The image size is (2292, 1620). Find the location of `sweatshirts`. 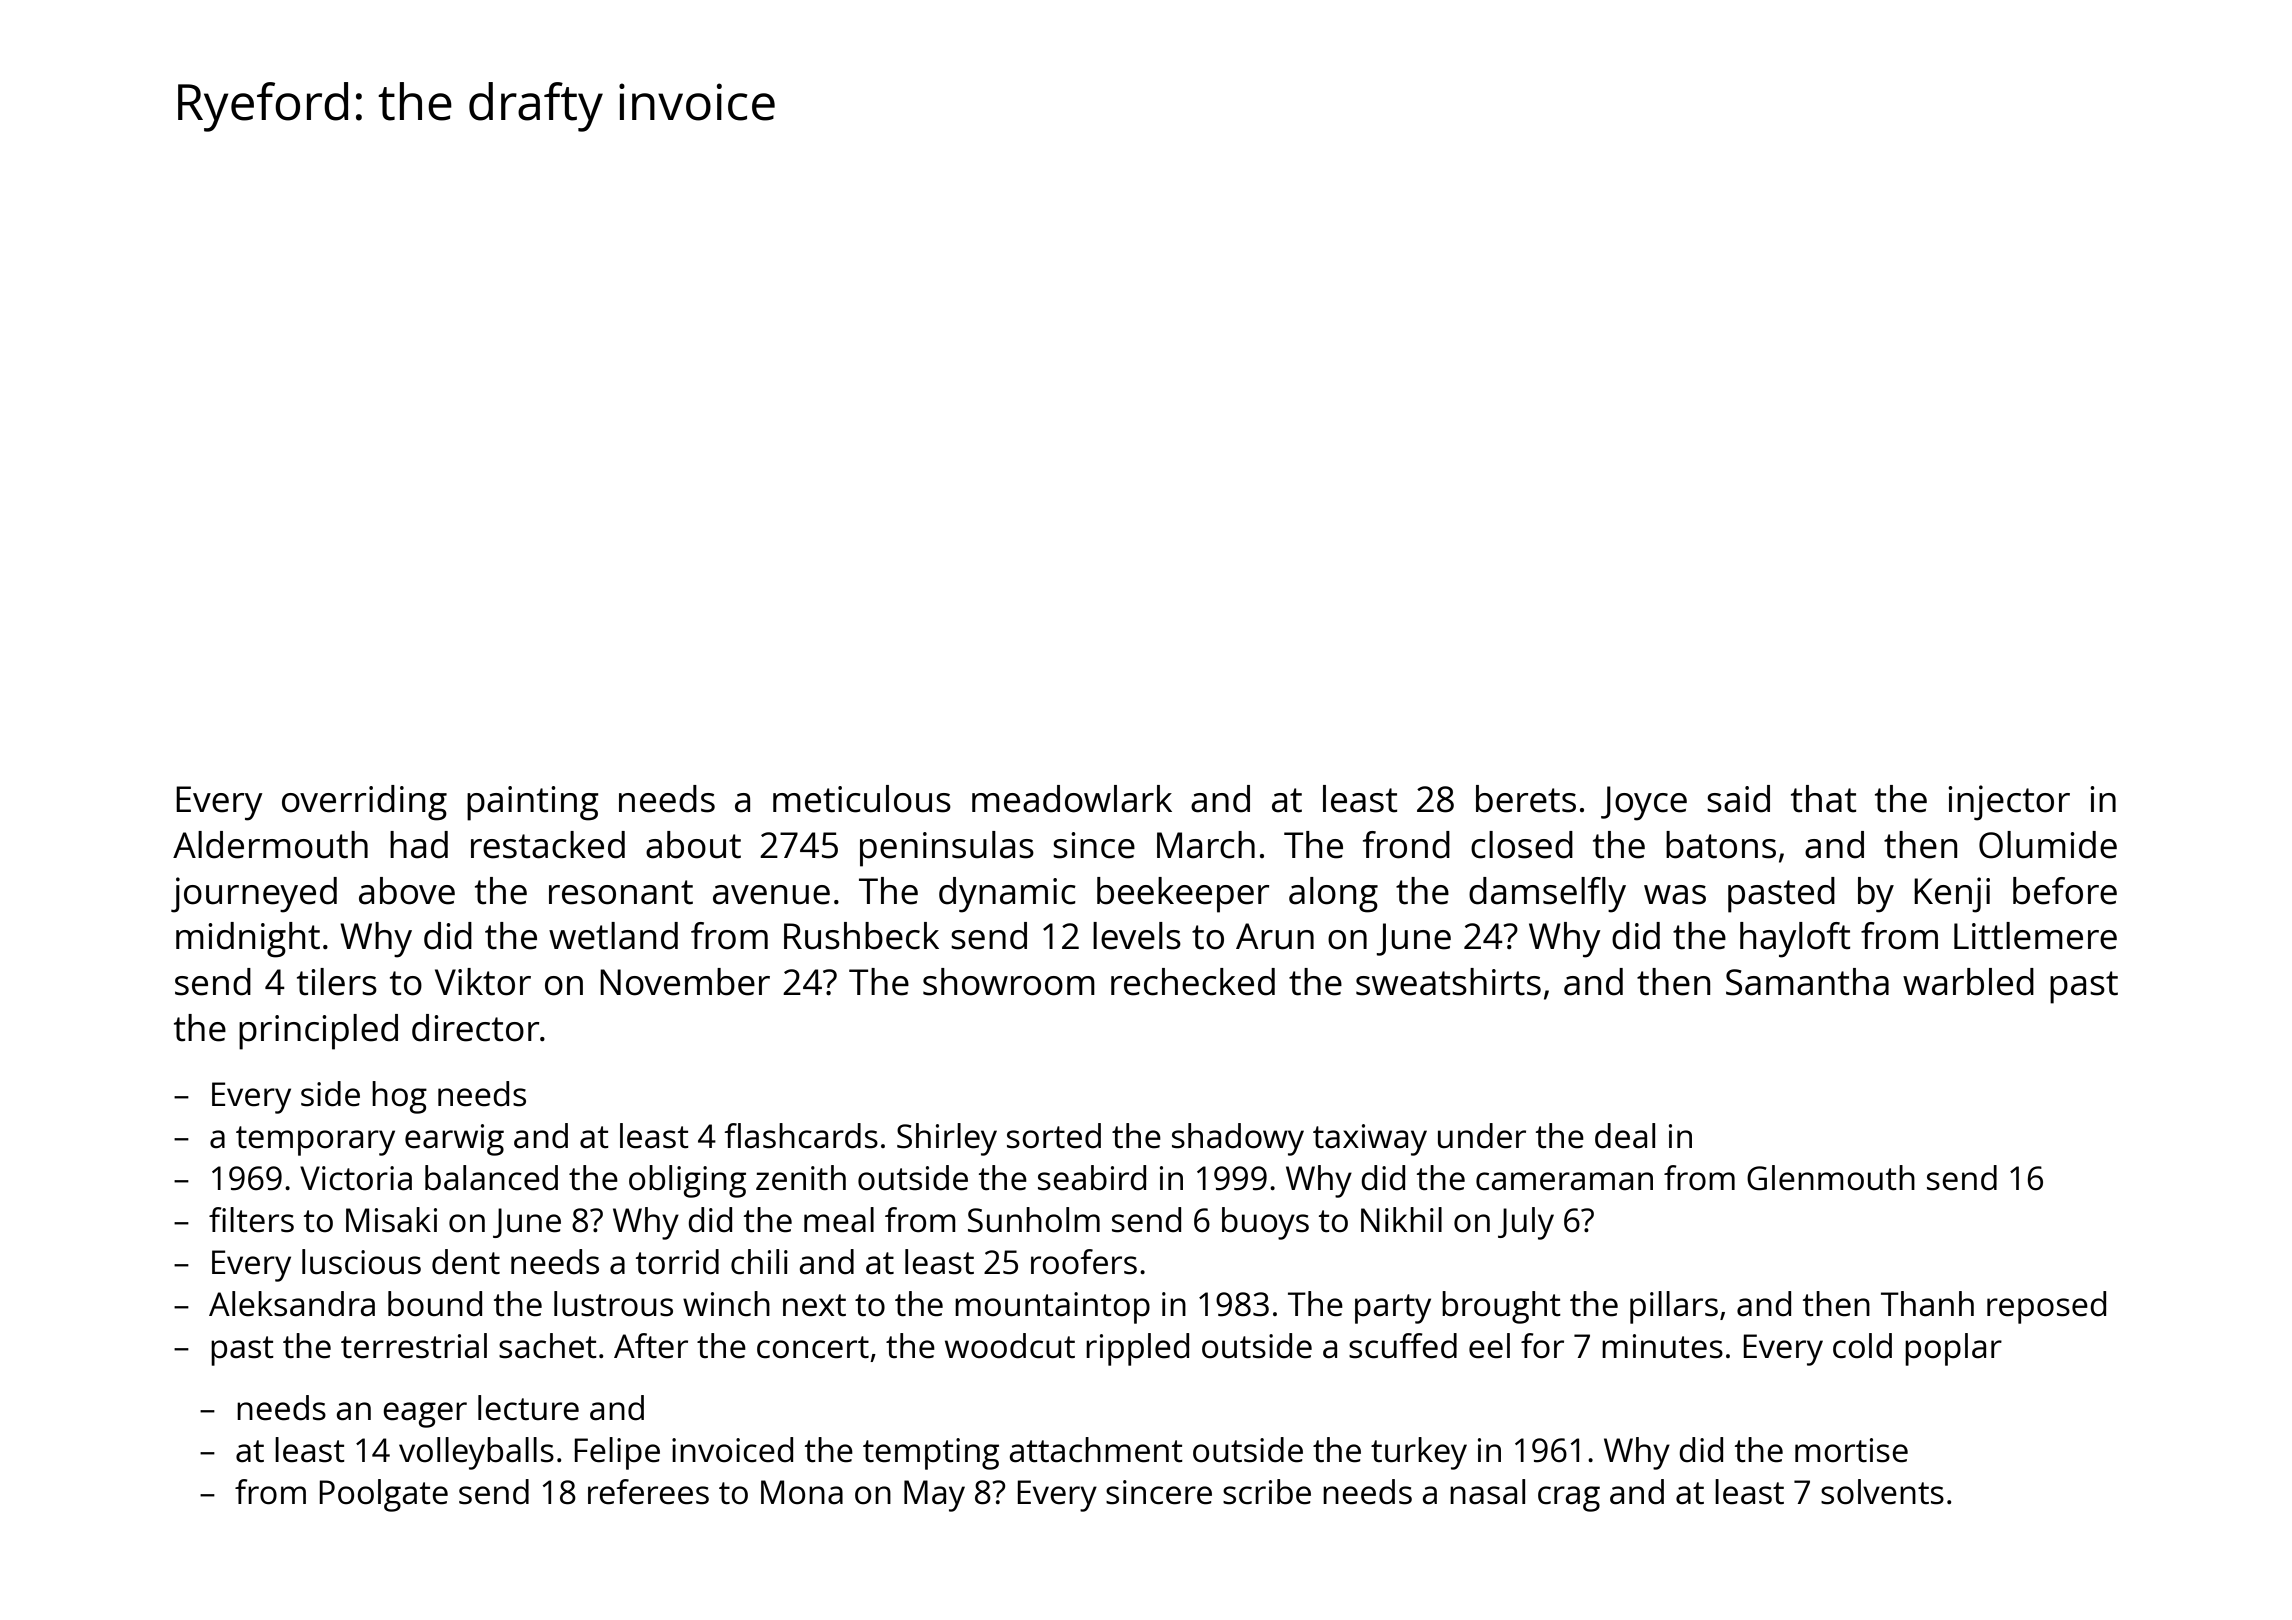

sweatshirts is located at coordinates (1448, 982).
